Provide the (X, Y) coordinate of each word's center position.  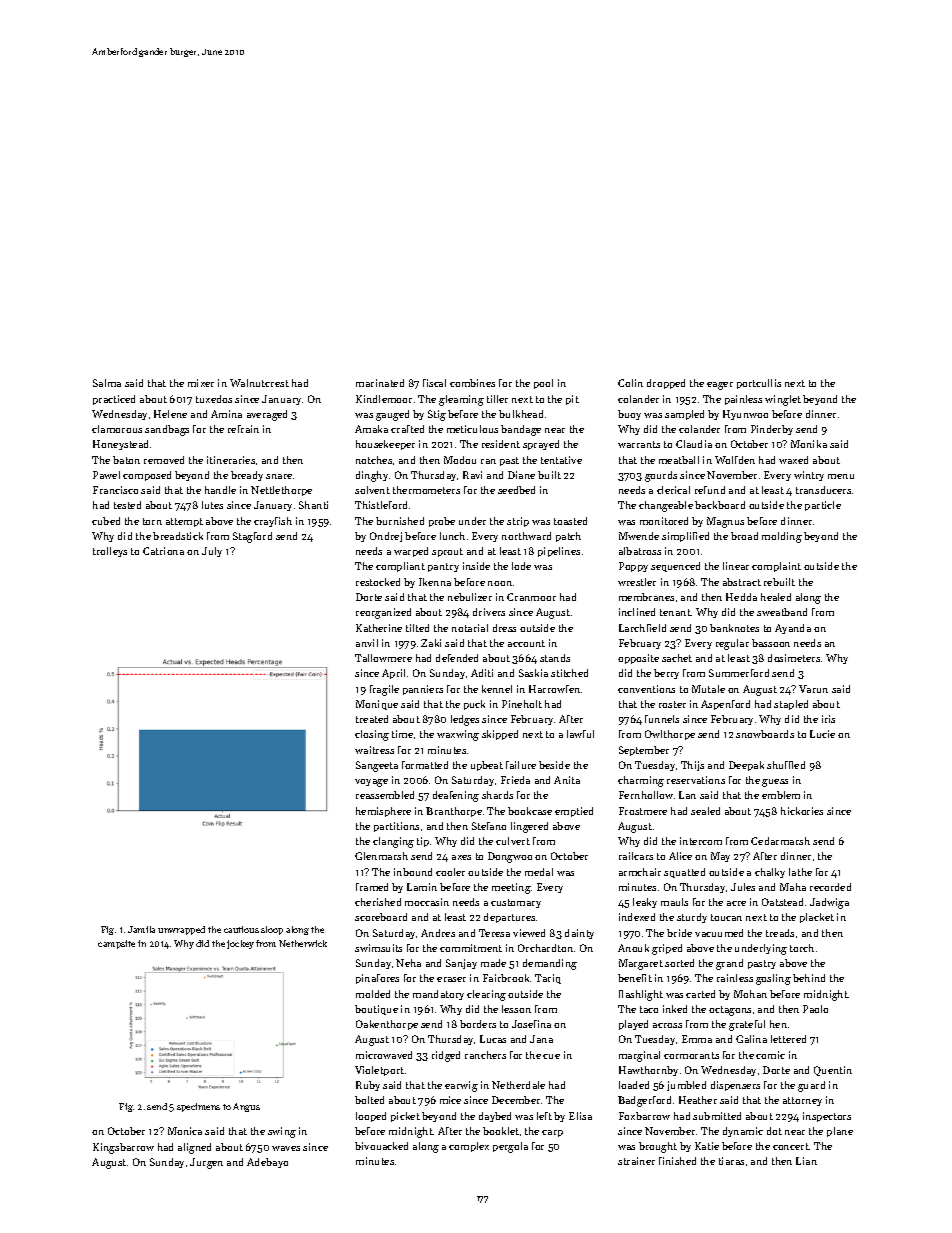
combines (472, 383)
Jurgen (206, 1163)
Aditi (482, 673)
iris (828, 719)
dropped (666, 384)
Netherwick (303, 943)
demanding (550, 964)
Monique (377, 705)
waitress (374, 750)
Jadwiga (829, 903)
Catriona (163, 551)
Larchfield (642, 628)
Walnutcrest (259, 383)
